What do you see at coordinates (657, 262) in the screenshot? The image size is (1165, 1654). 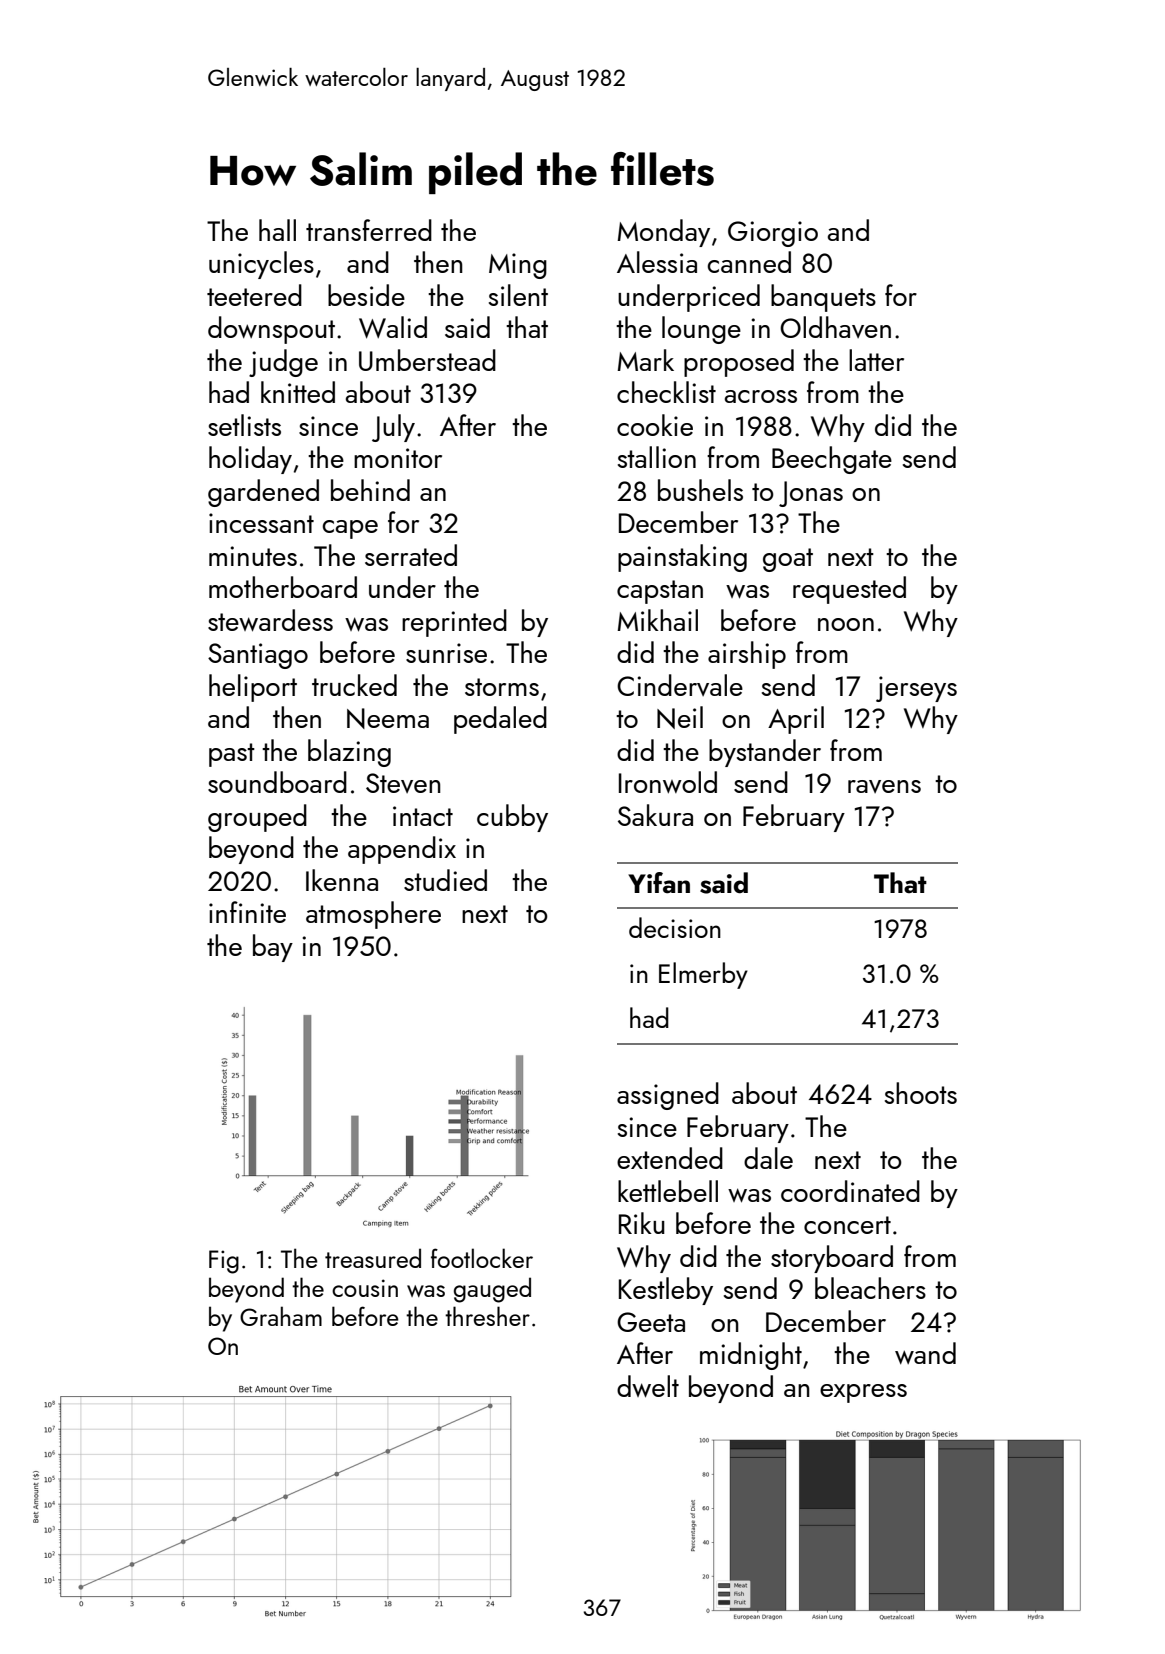 I see `Alessia` at bounding box center [657, 262].
